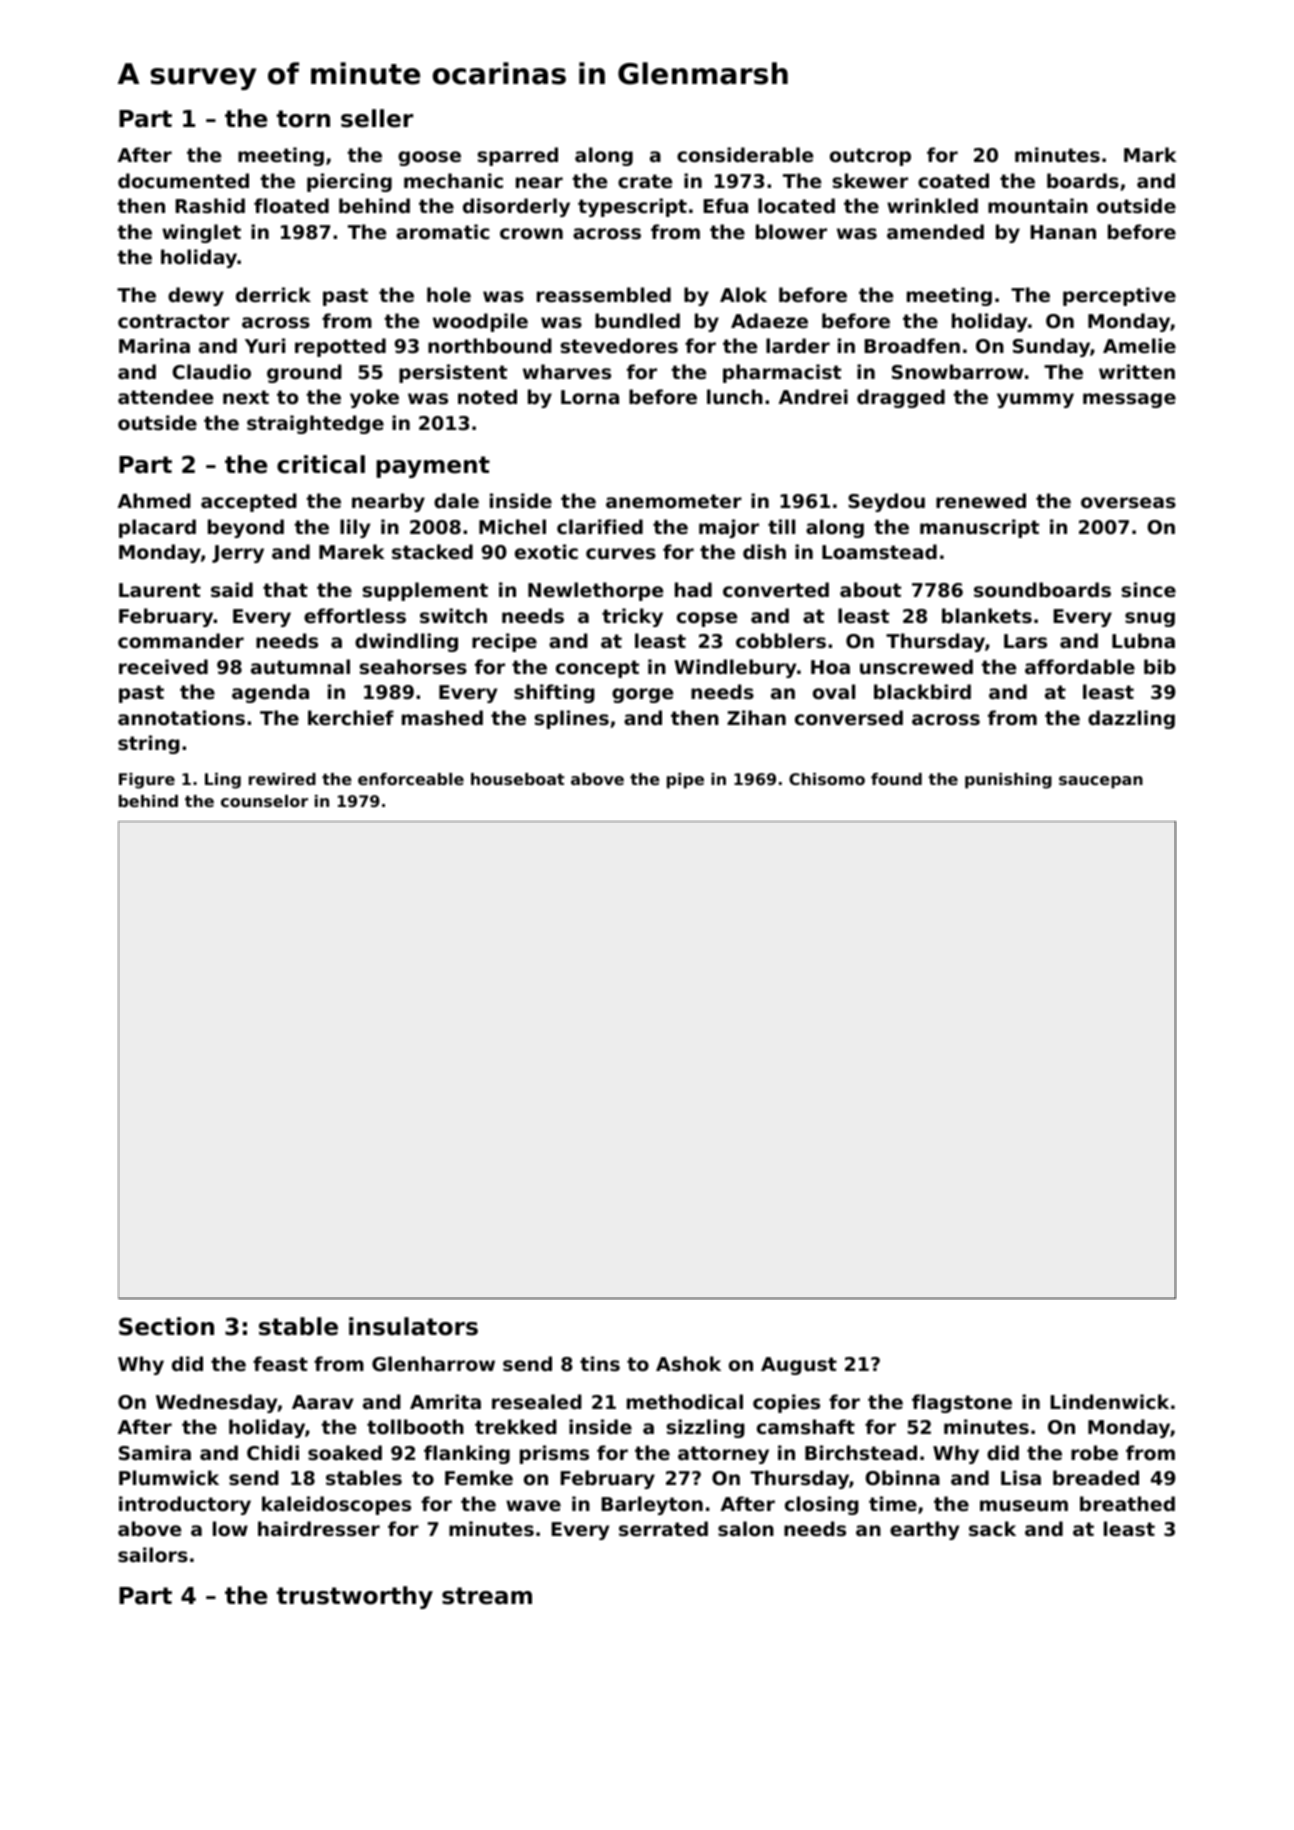 This screenshot has width=1294, height=1830. I want to click on outcrop, so click(870, 157).
